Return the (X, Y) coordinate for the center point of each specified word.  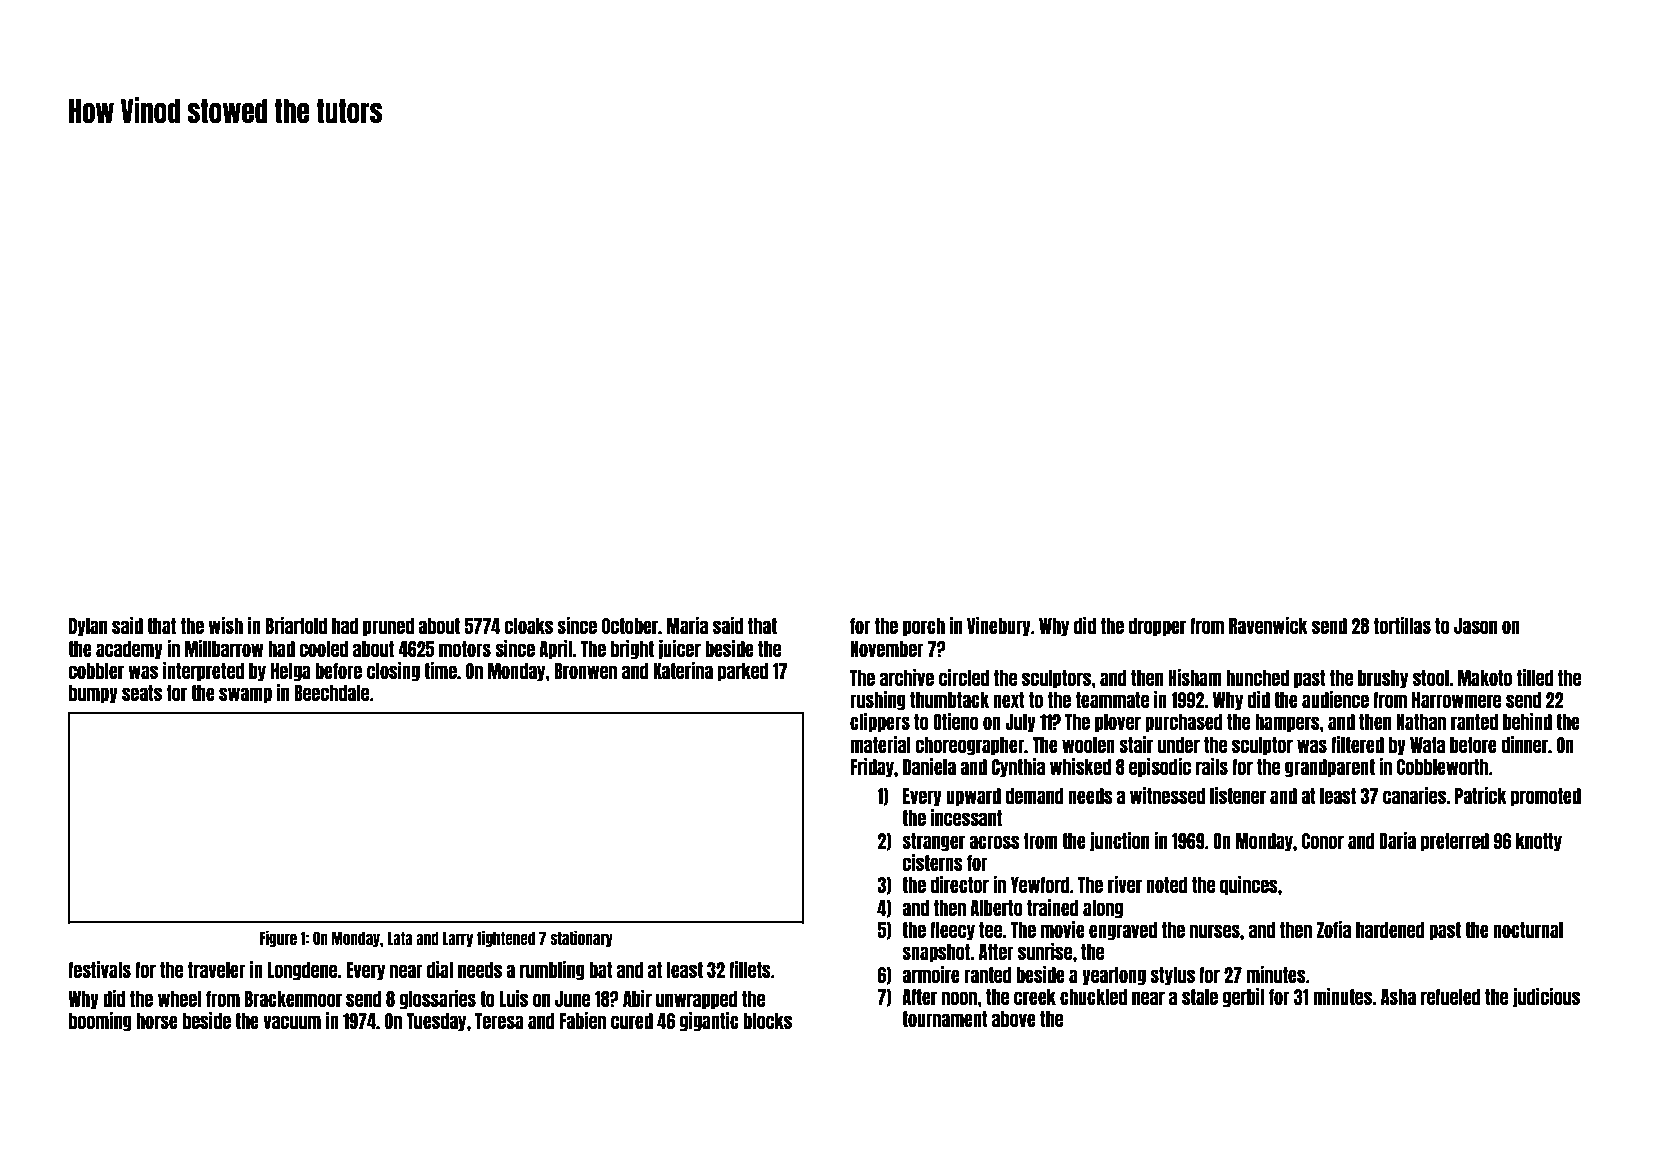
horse (157, 1021)
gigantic (709, 1022)
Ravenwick (1268, 625)
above (1014, 1019)
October (630, 626)
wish (226, 625)
